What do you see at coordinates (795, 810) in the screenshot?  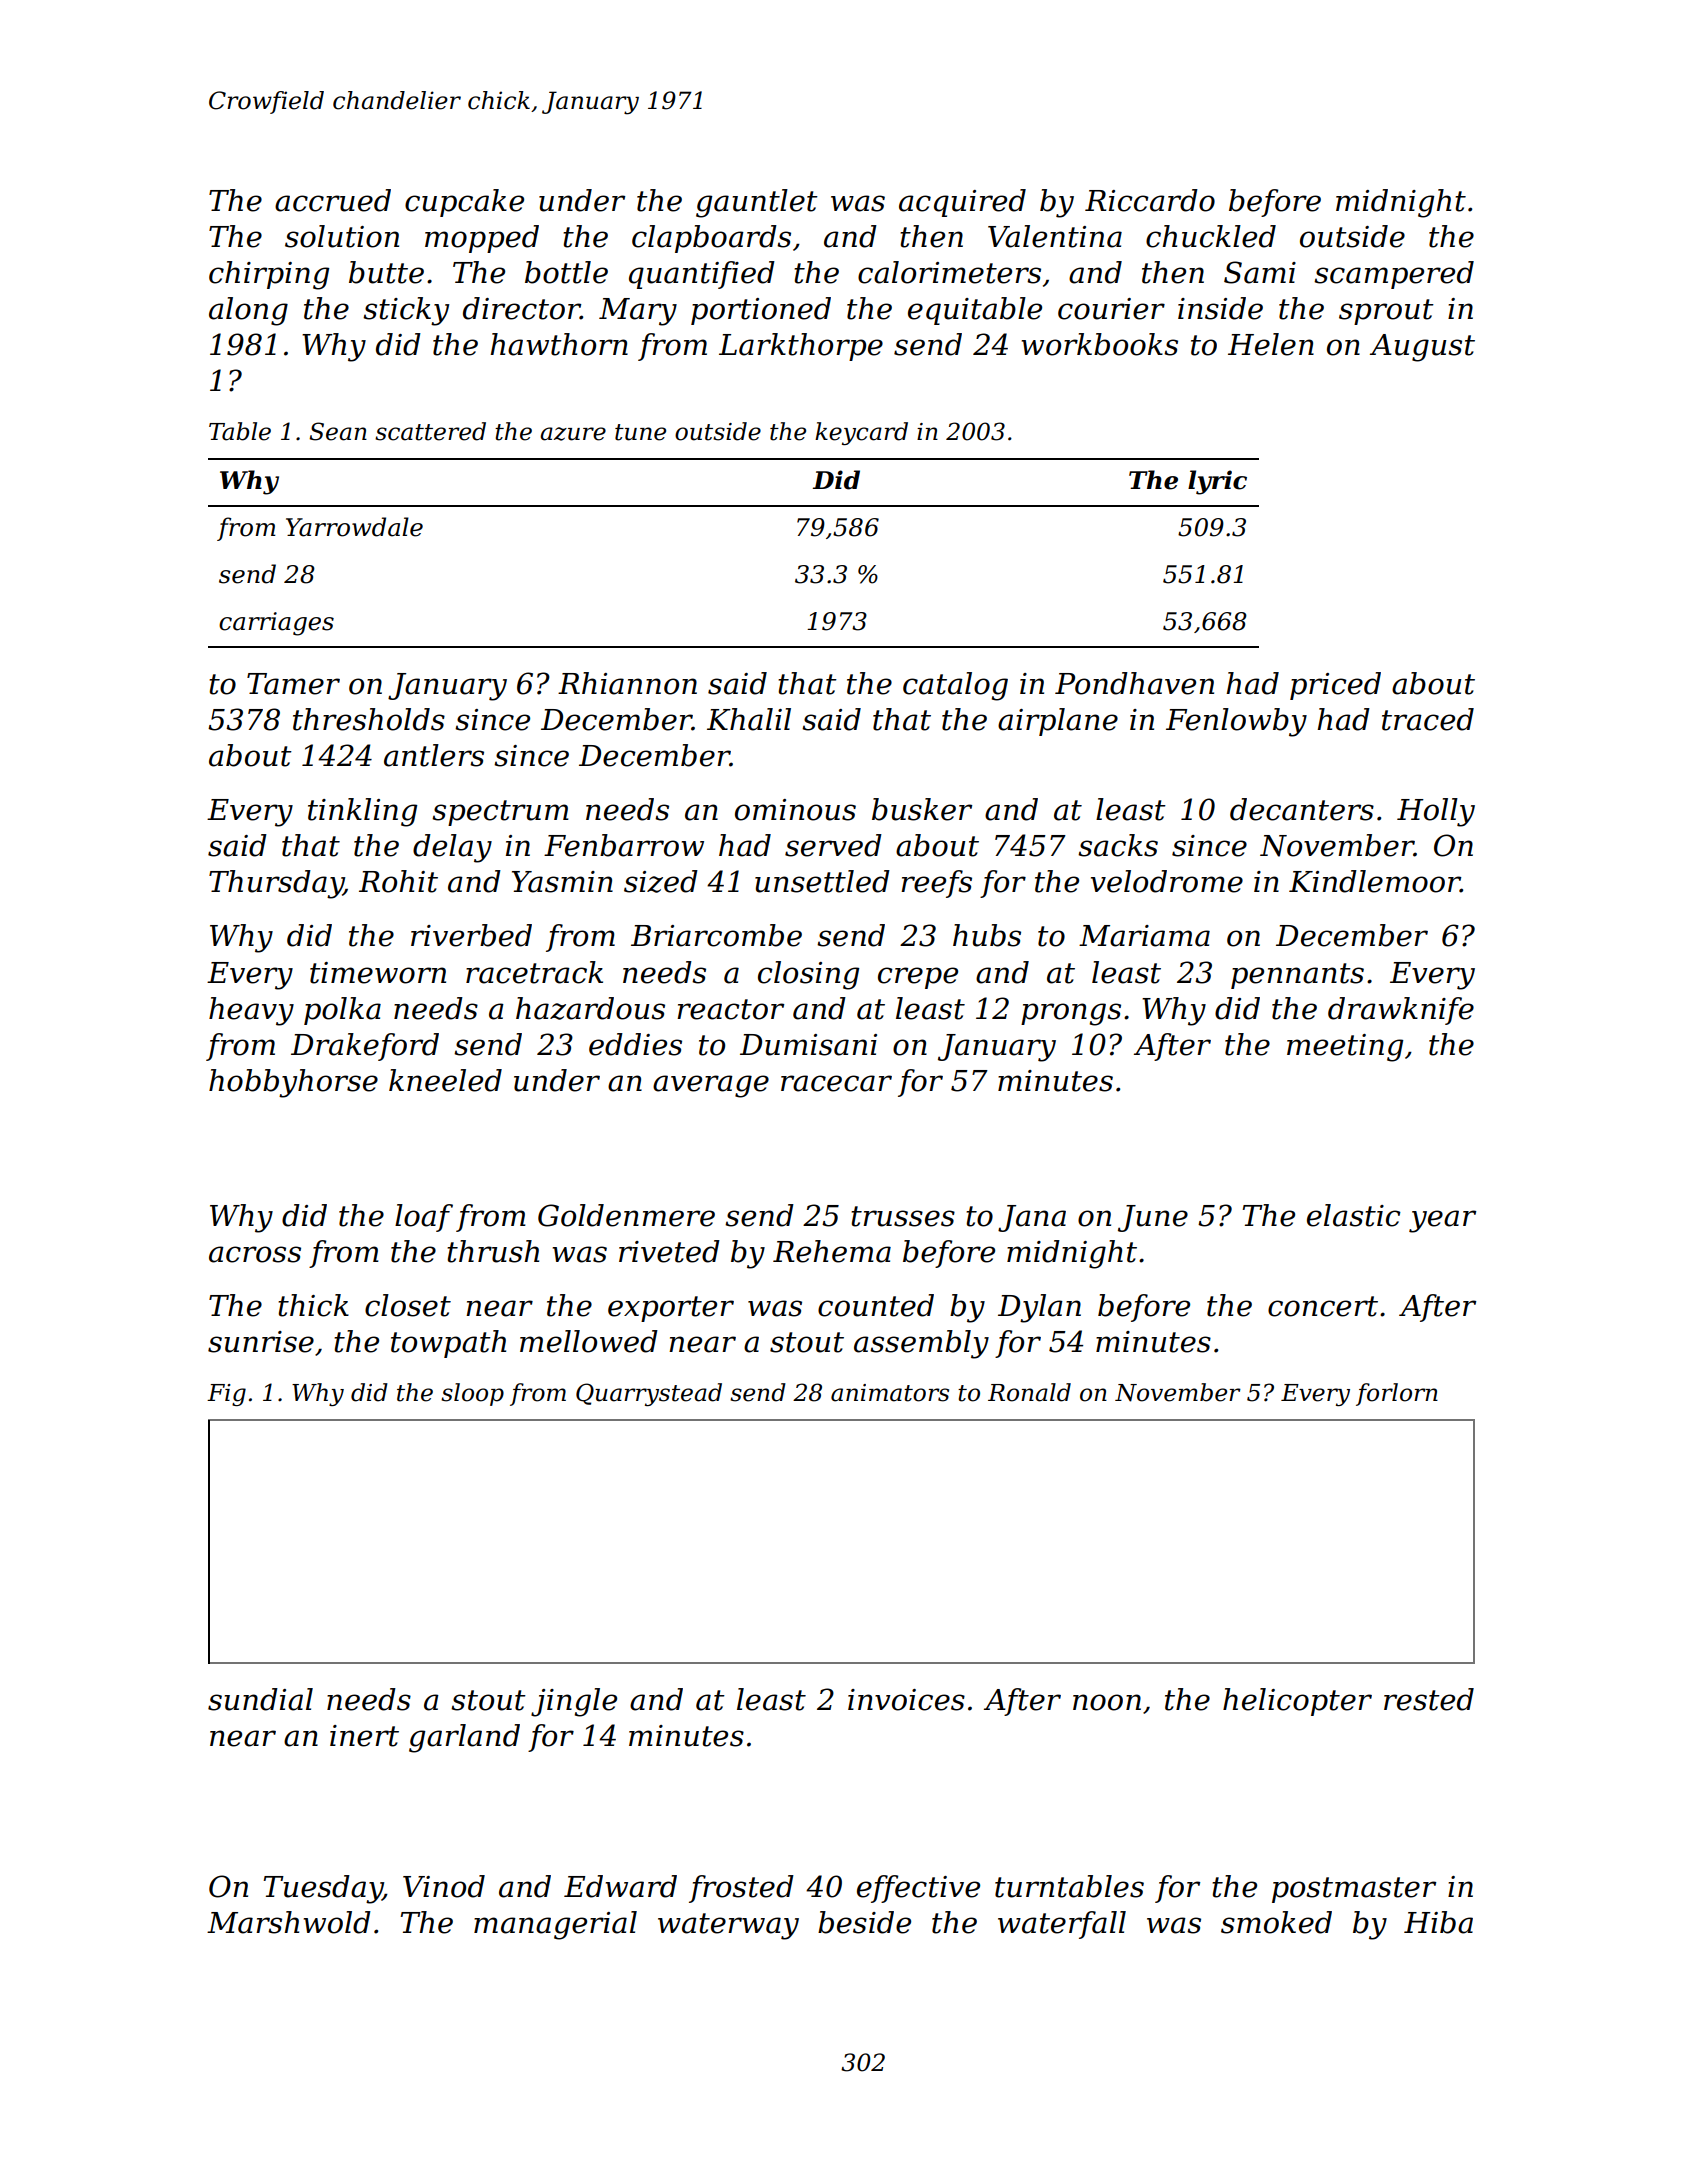 I see `ominous` at bounding box center [795, 810].
